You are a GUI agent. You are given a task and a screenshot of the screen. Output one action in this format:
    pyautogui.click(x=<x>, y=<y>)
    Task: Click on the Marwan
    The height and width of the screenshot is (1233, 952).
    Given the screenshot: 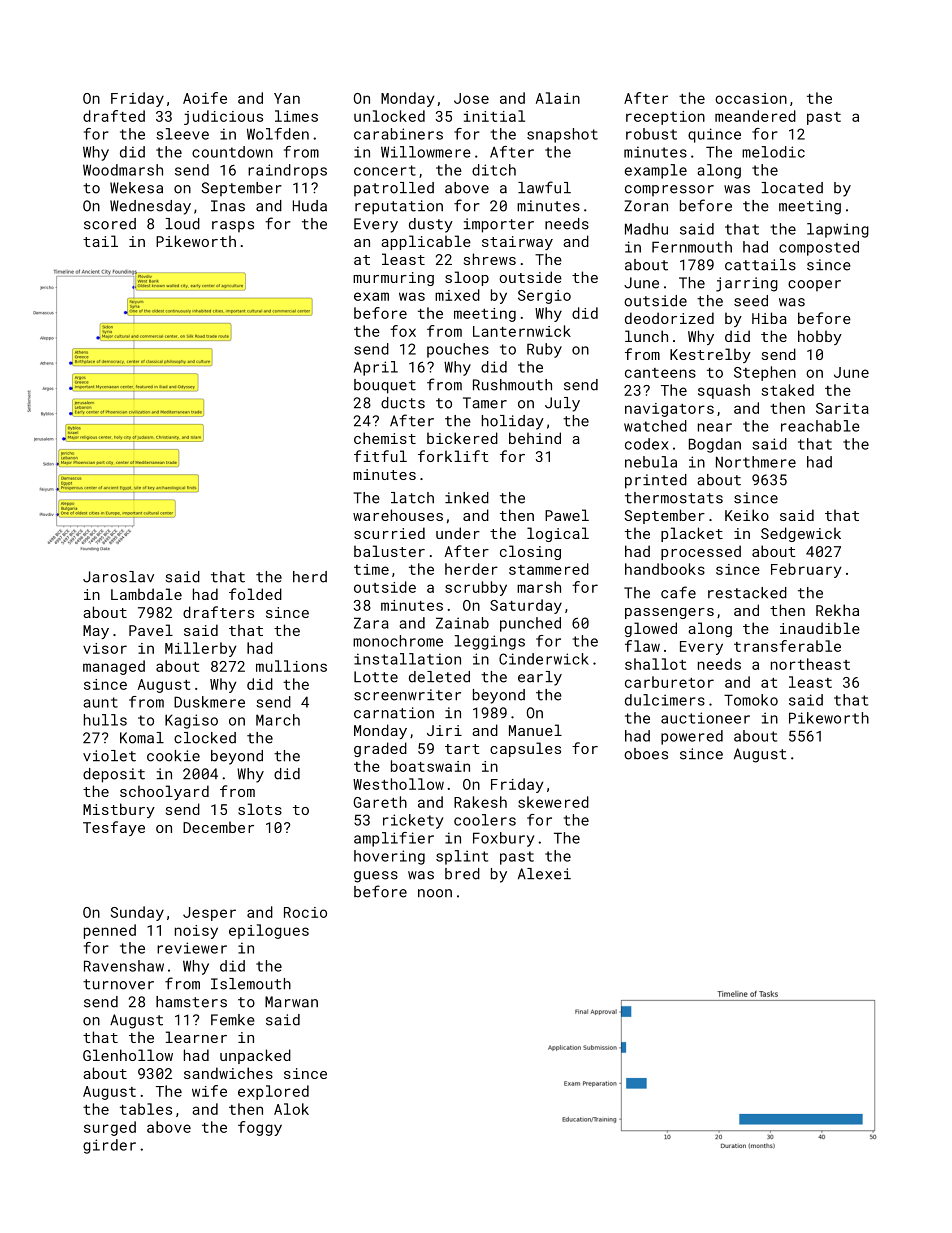 What is the action you would take?
    pyautogui.click(x=291, y=1002)
